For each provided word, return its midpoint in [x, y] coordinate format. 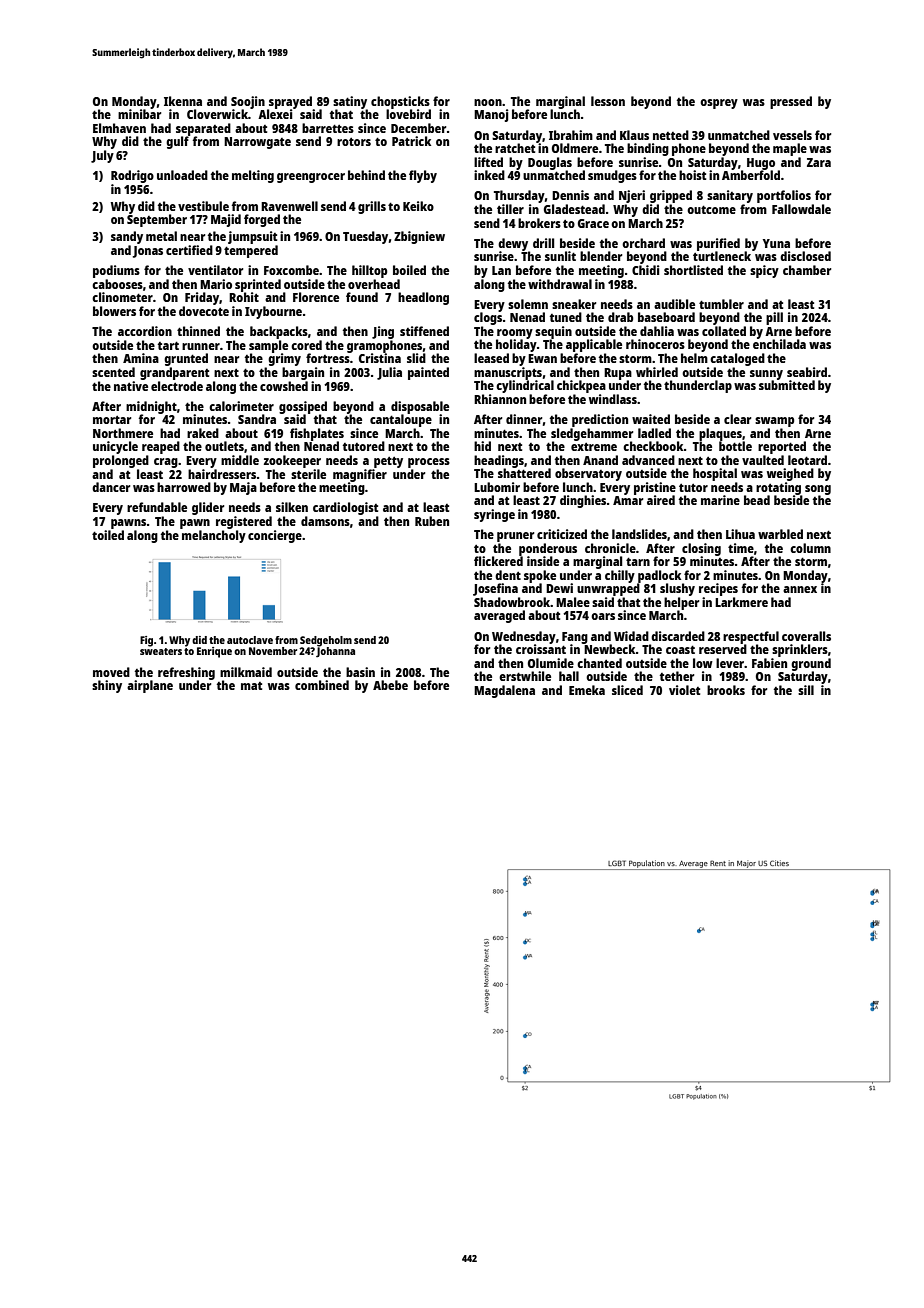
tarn [638, 561]
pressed [791, 102]
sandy [127, 237]
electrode [177, 386]
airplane [150, 686]
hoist [692, 175]
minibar [139, 114]
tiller [510, 209]
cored [306, 345]
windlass [613, 399]
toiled [108, 535]
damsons [325, 521]
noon [488, 102]
